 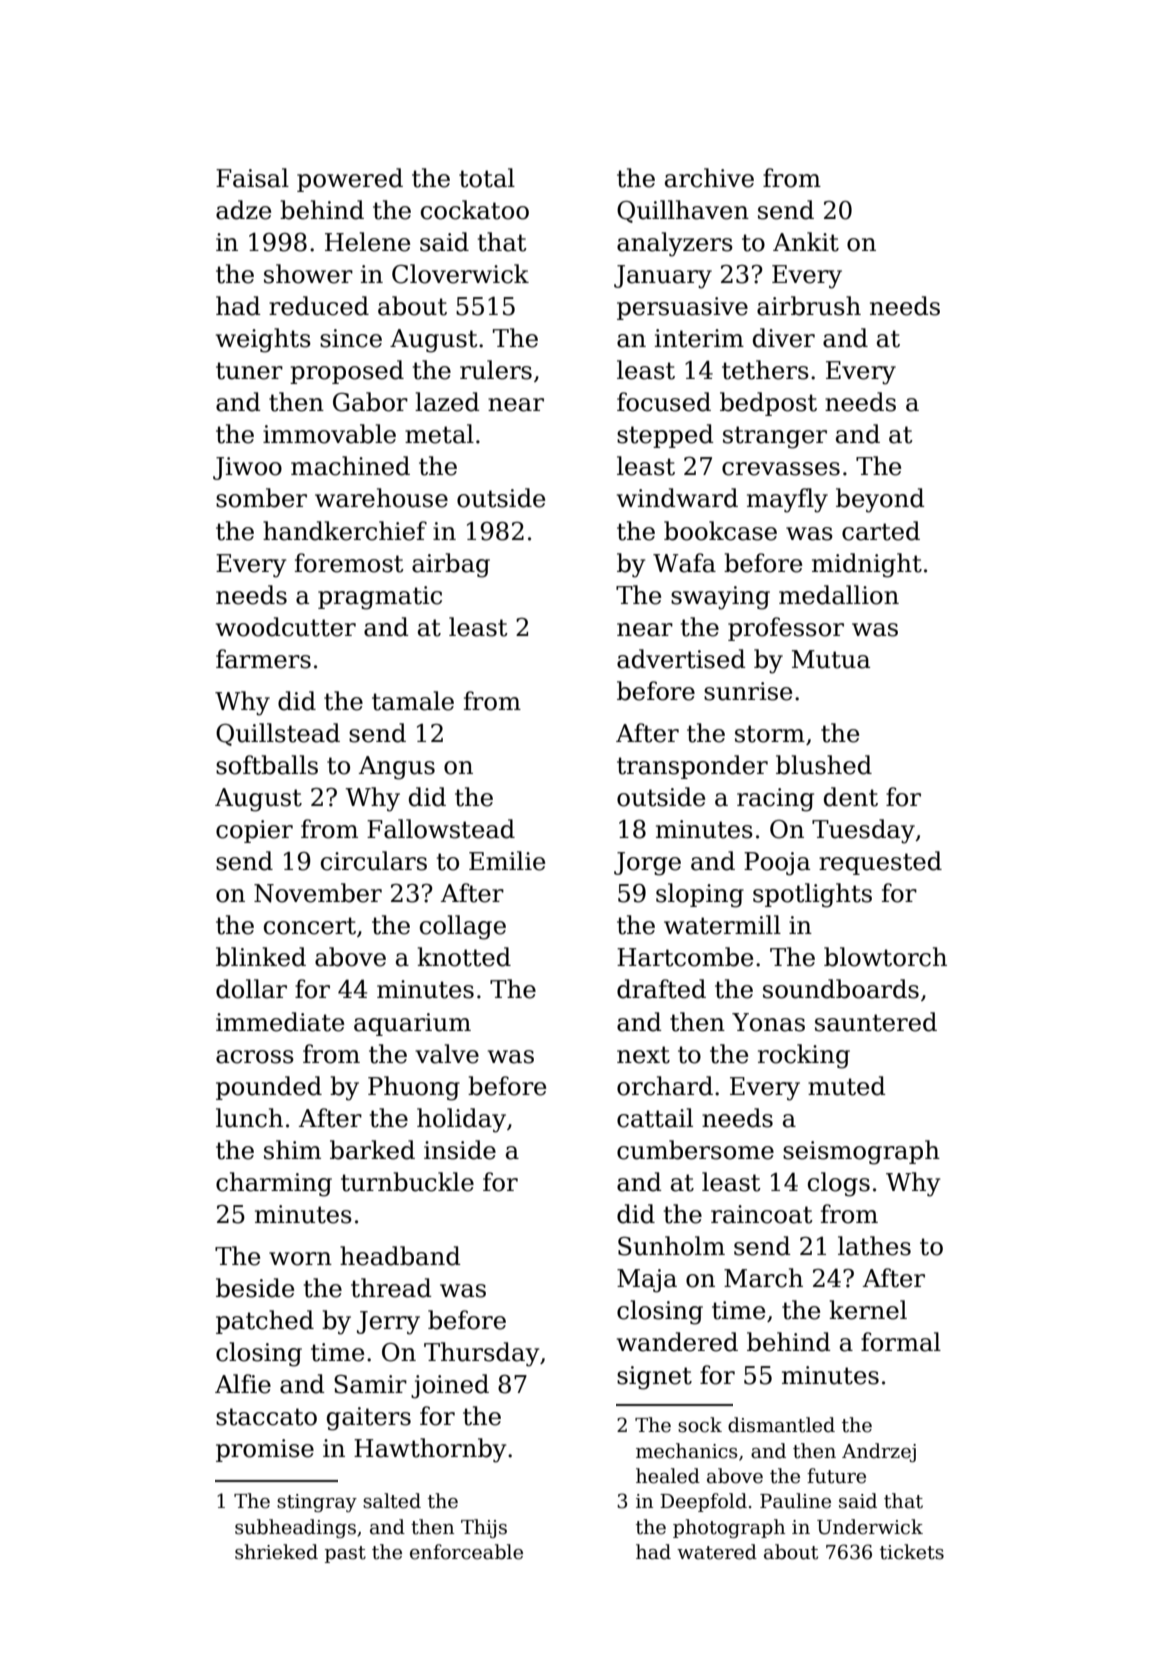 I want to click on crevasses, so click(x=781, y=469).
